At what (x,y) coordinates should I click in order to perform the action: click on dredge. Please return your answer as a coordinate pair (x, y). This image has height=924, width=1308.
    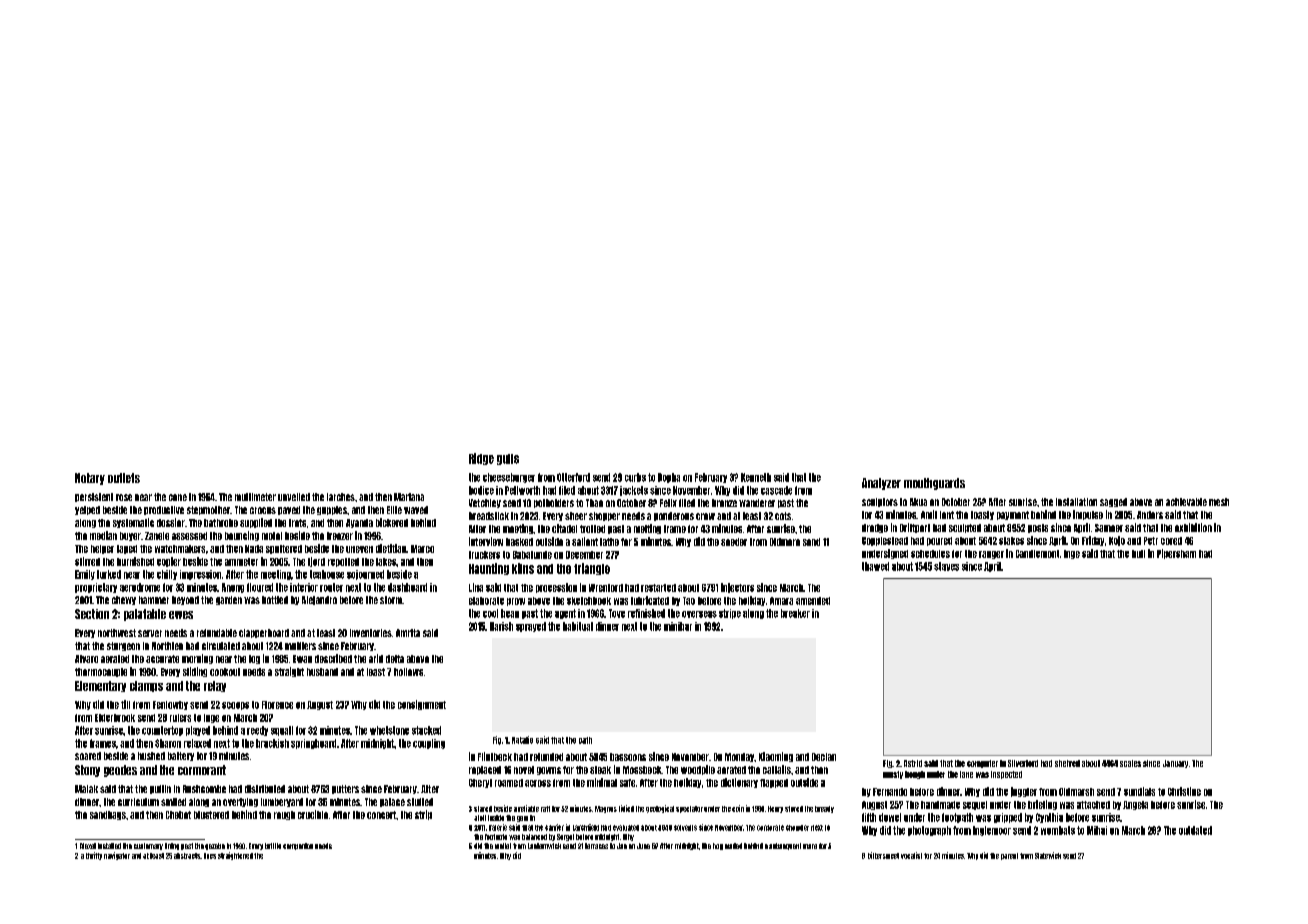
    Looking at the image, I should click on (875, 528).
